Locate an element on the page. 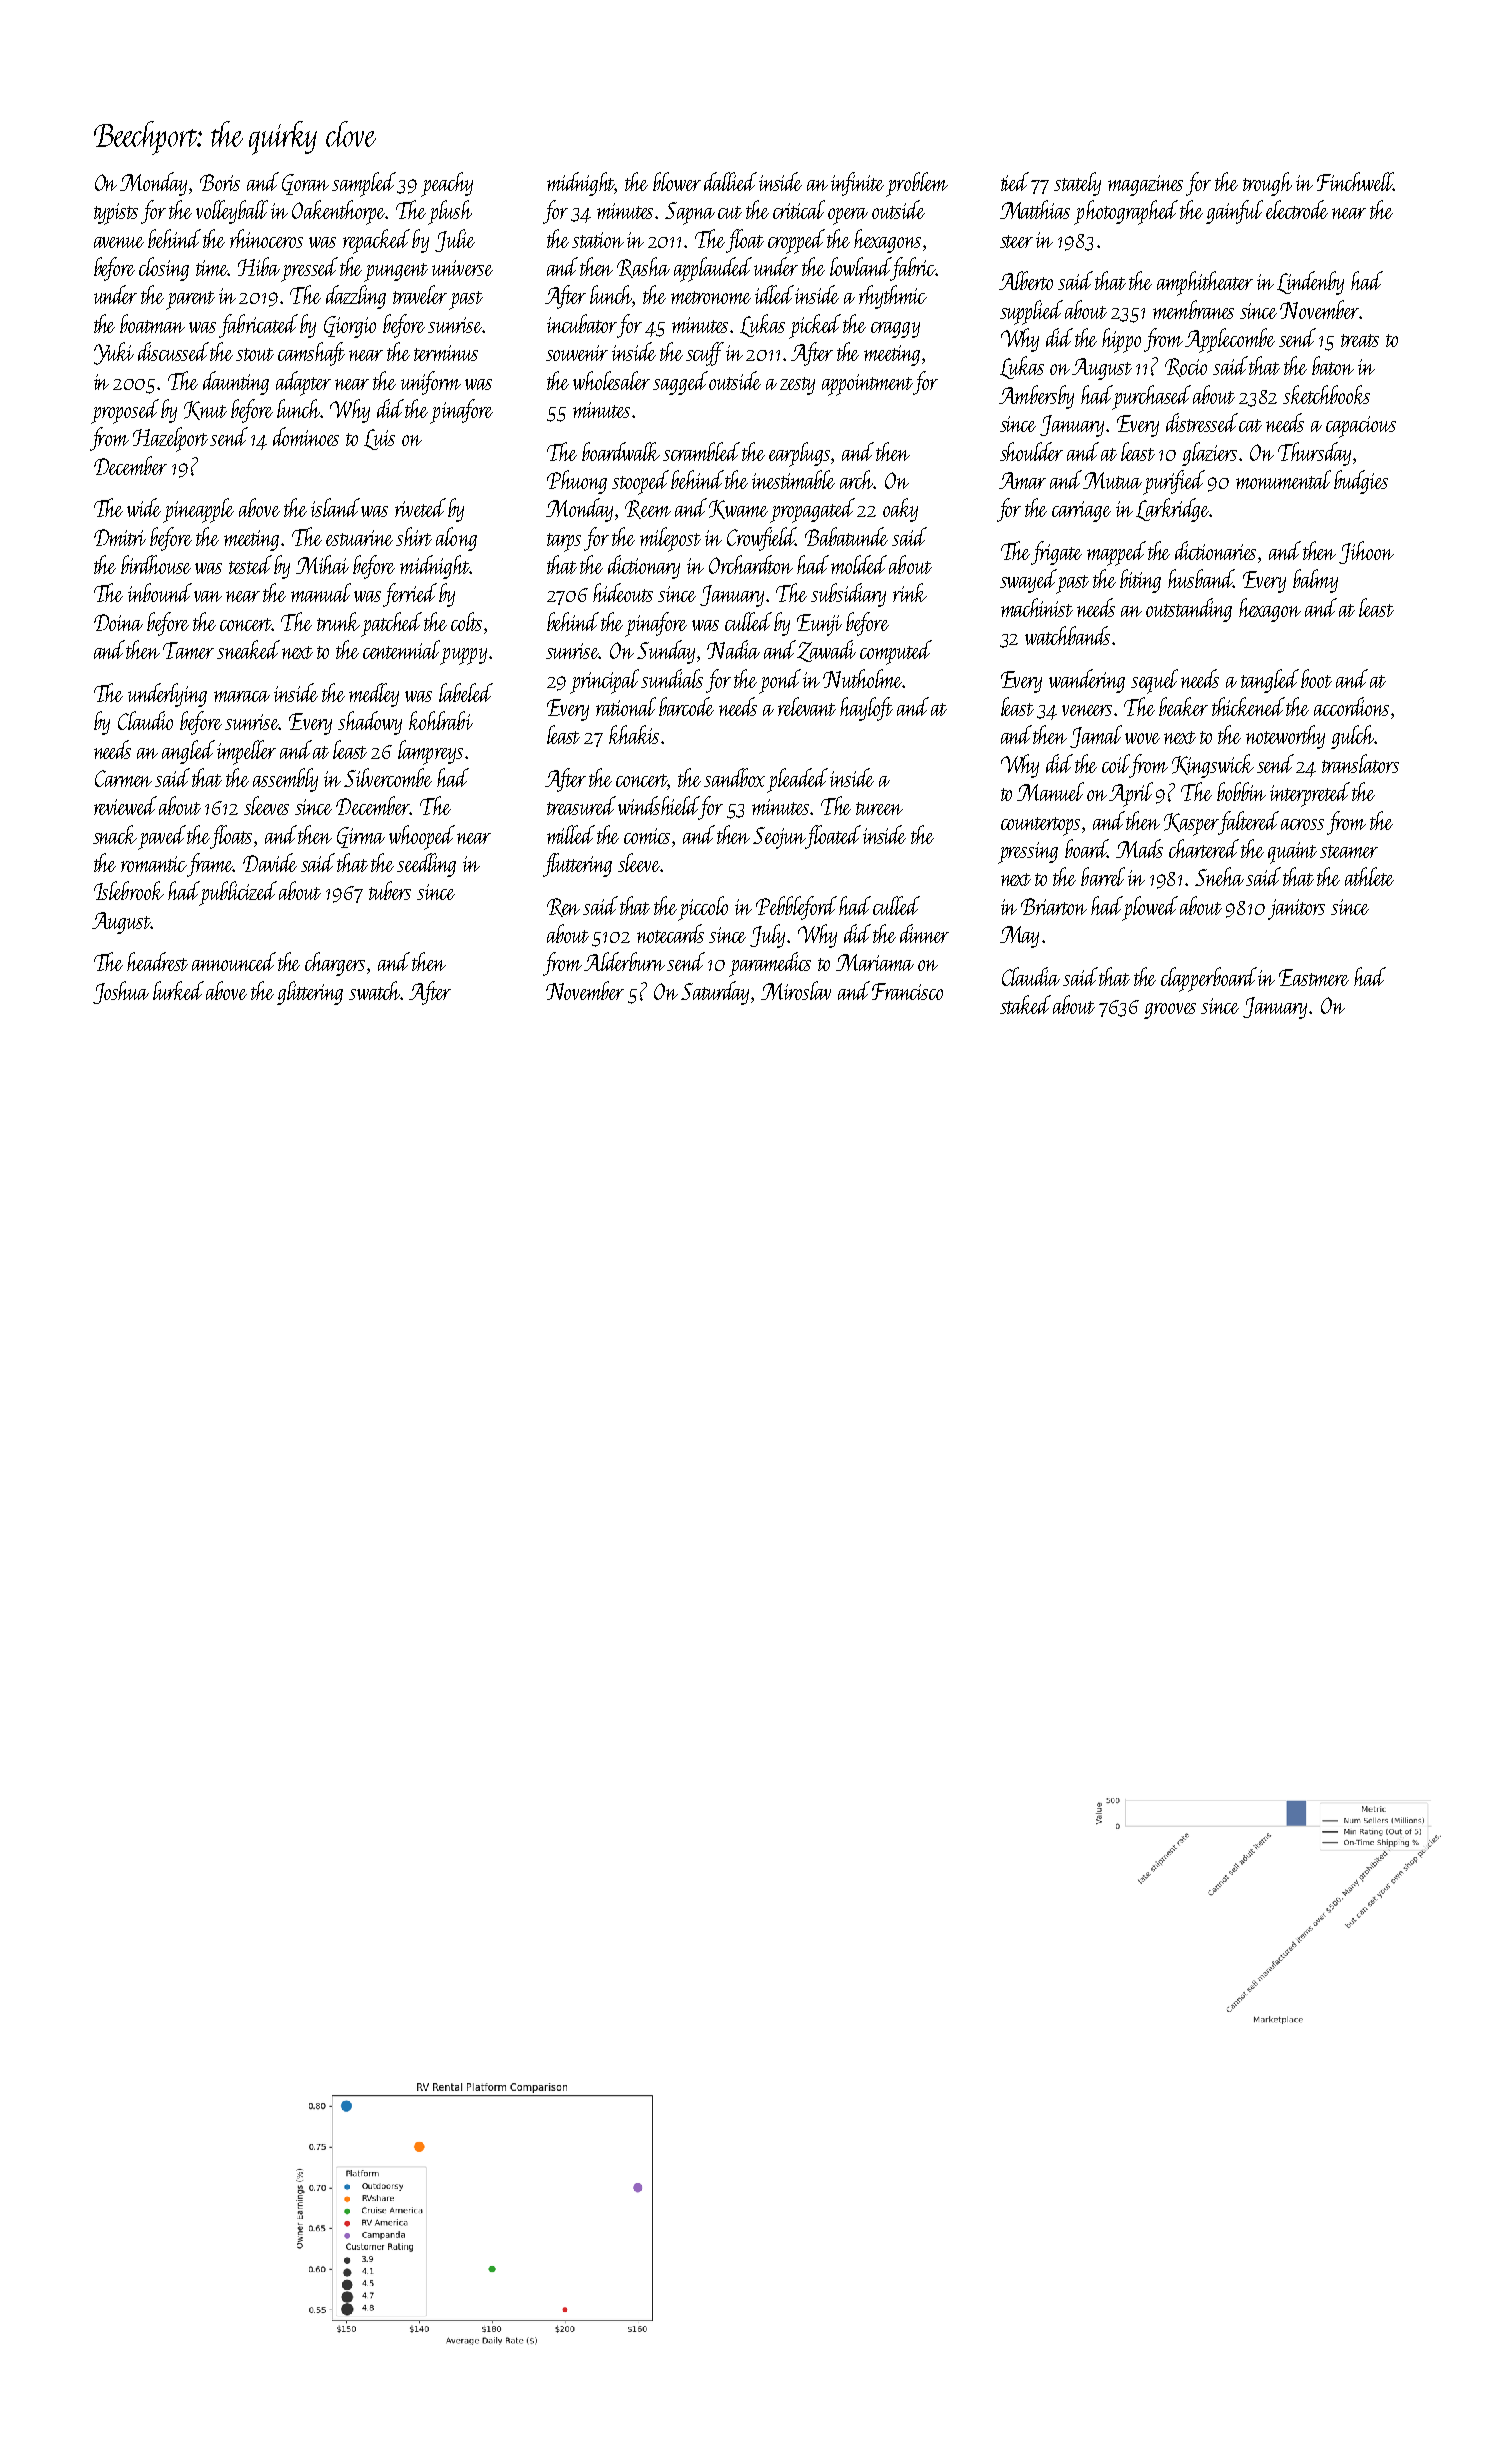 The image size is (1496, 2464). magazines is located at coordinates (1145, 185).
